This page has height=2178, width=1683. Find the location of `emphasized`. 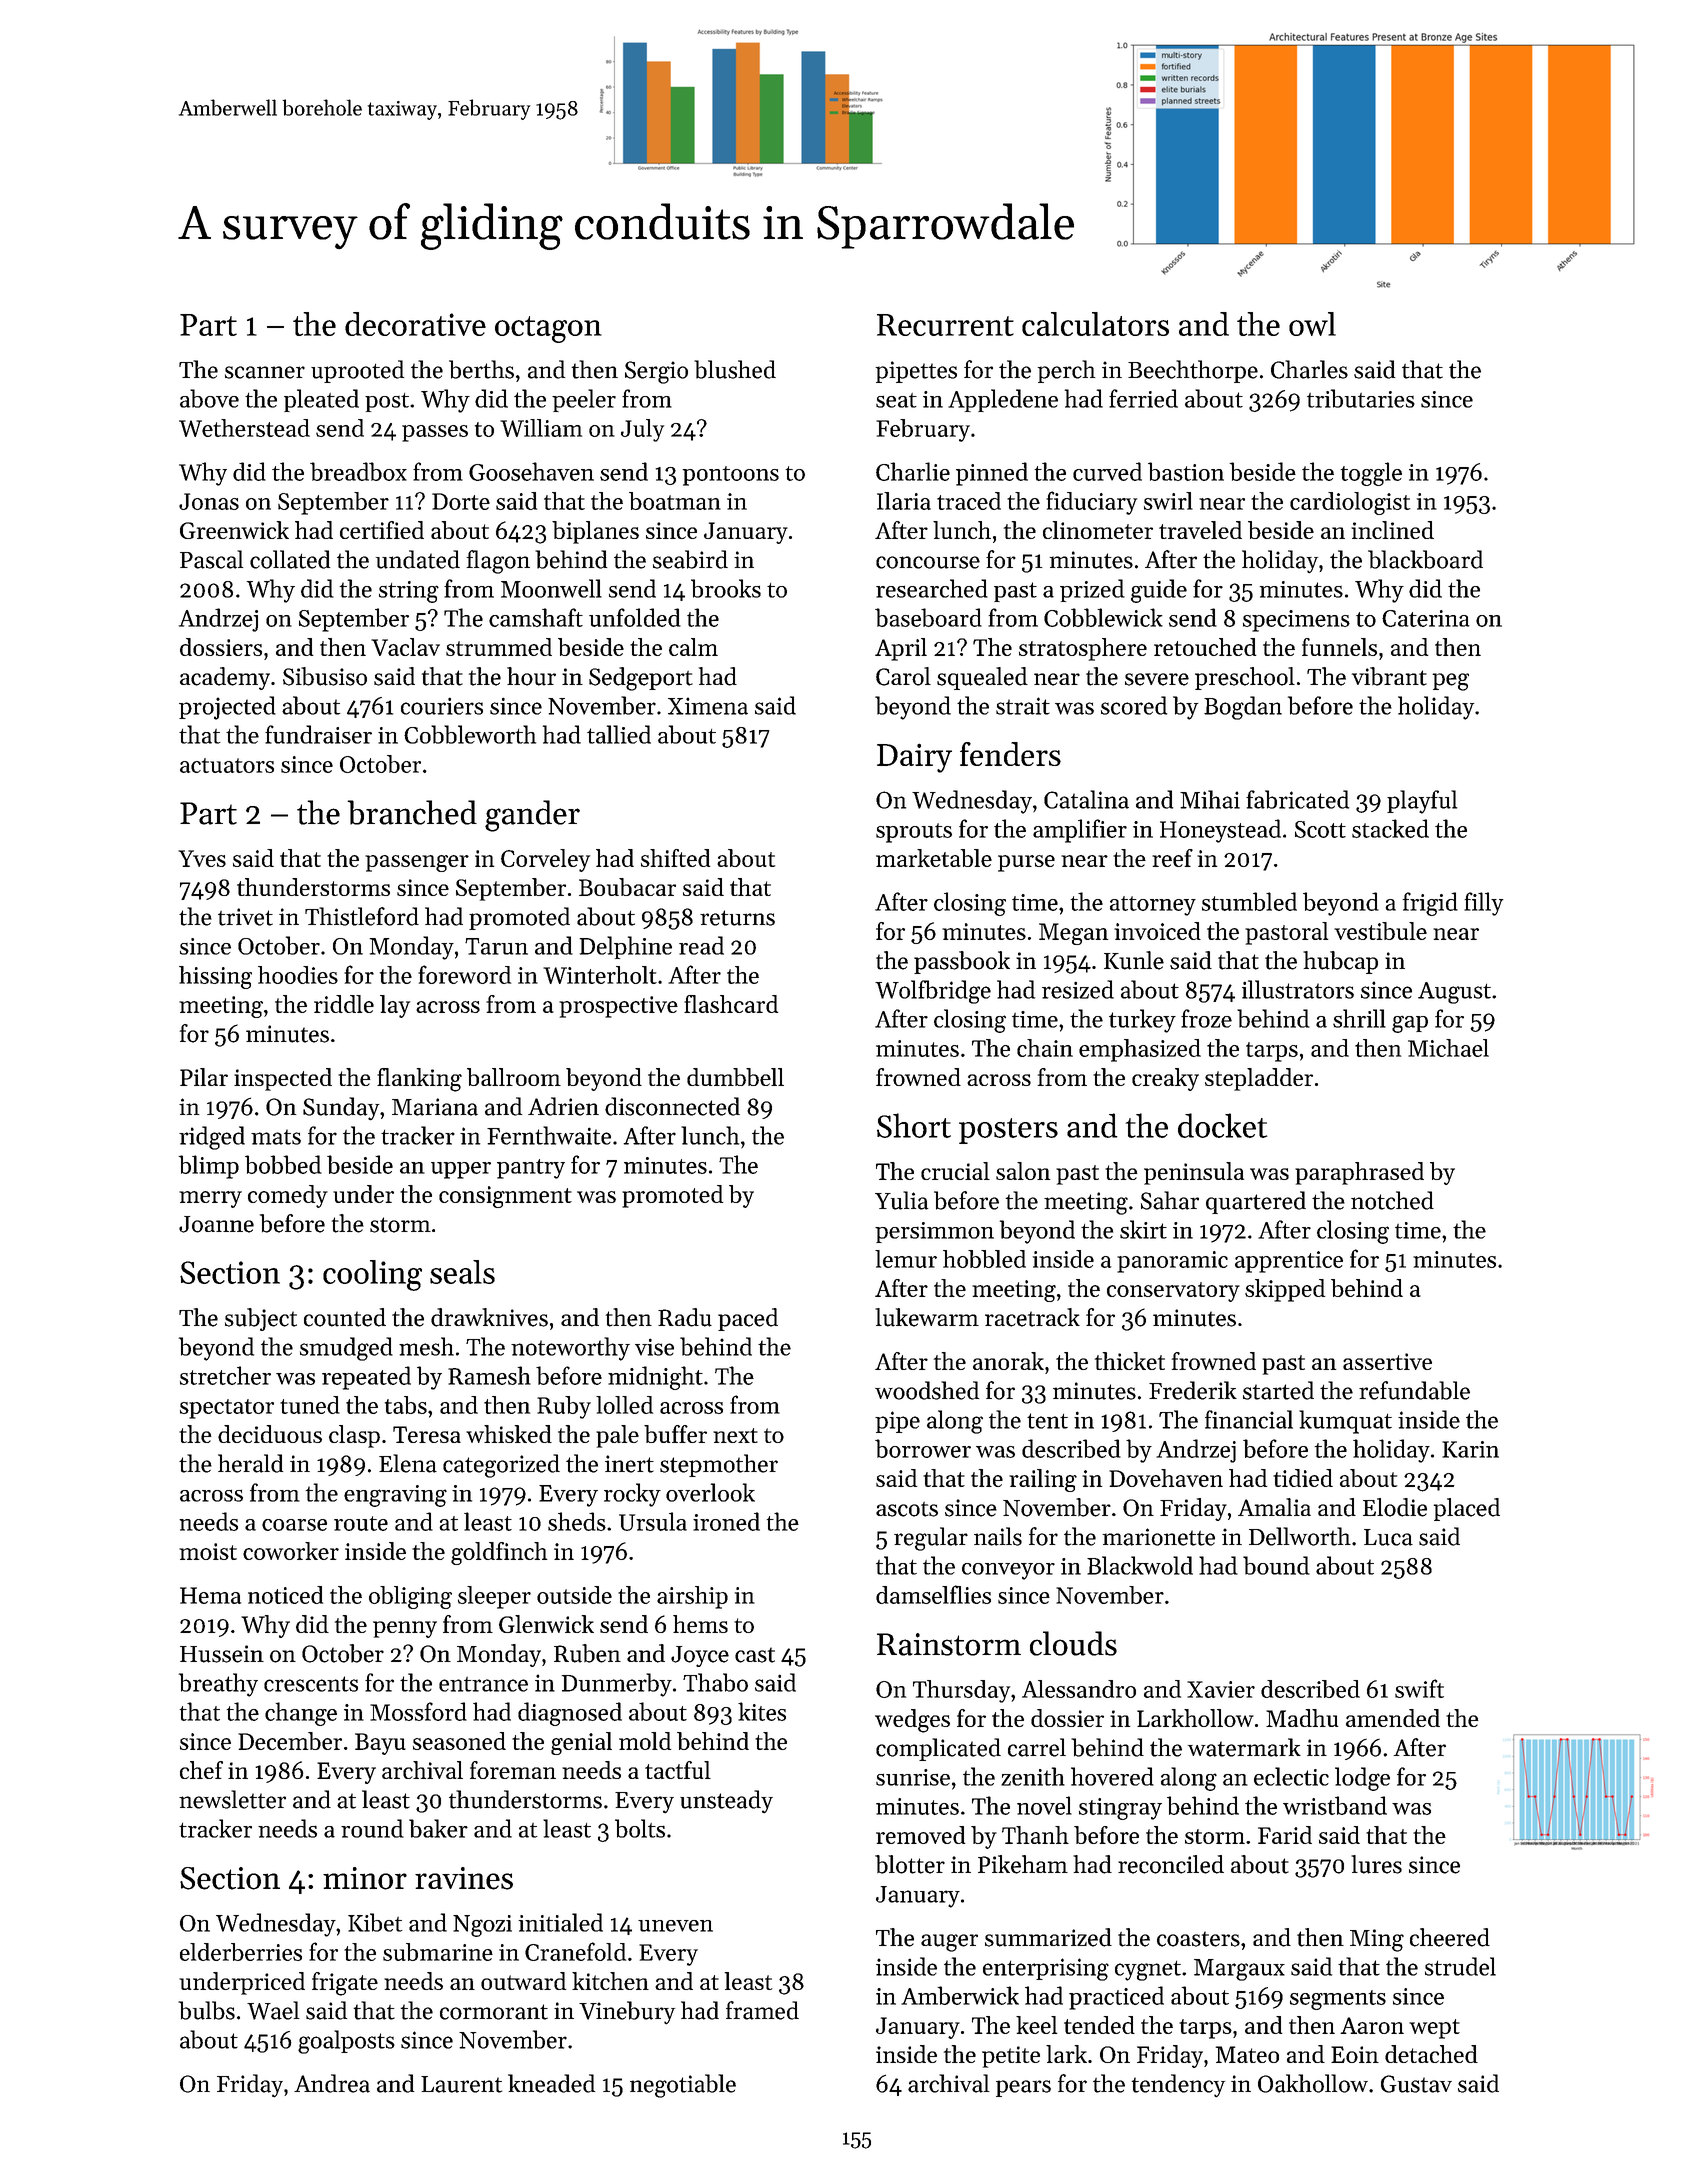

emphasized is located at coordinates (1140, 1050).
